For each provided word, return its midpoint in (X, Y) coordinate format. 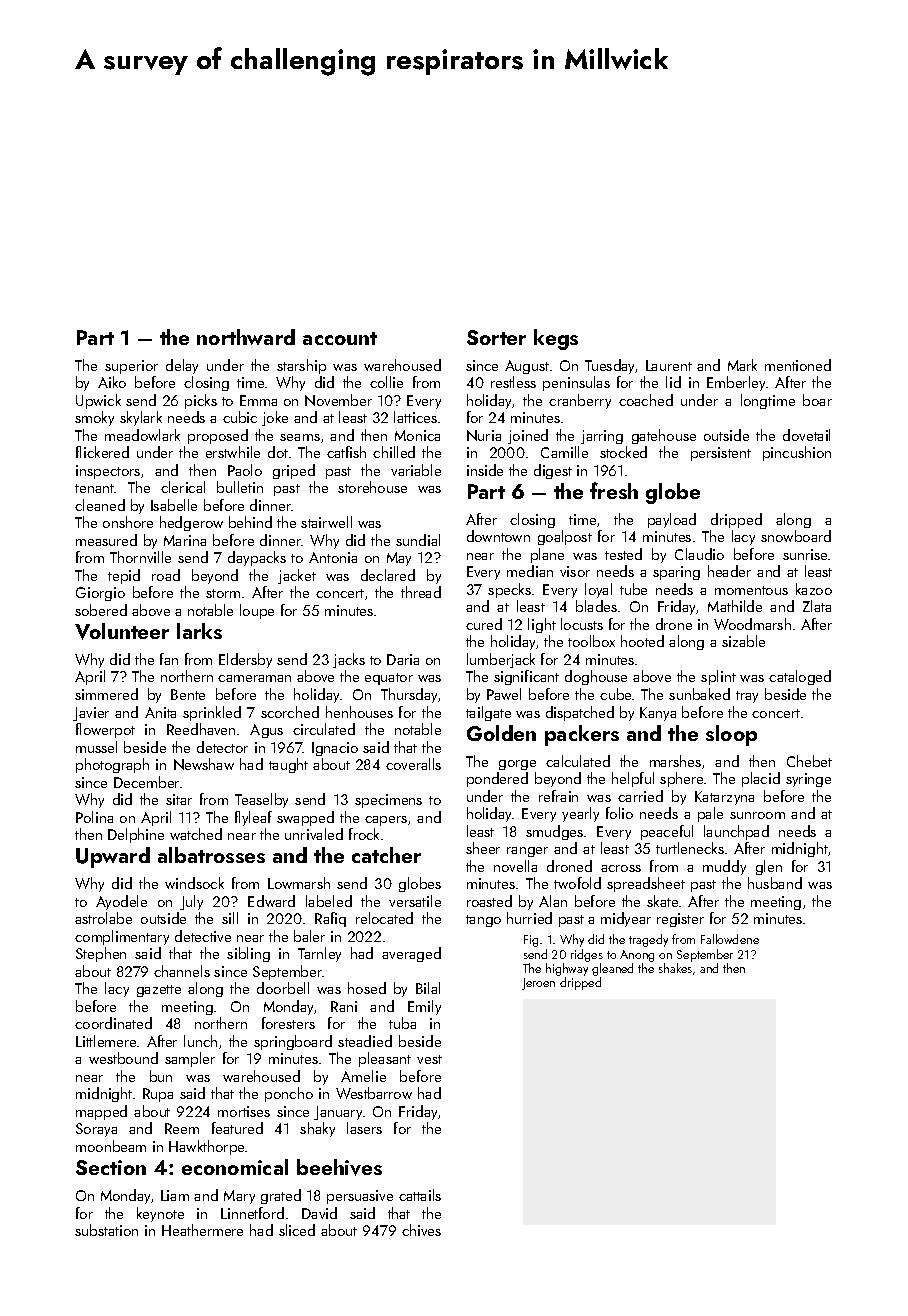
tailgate (488, 713)
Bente (188, 694)
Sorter (496, 337)
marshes (675, 761)
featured (237, 1128)
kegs (556, 339)
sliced (297, 1230)
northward (246, 337)
